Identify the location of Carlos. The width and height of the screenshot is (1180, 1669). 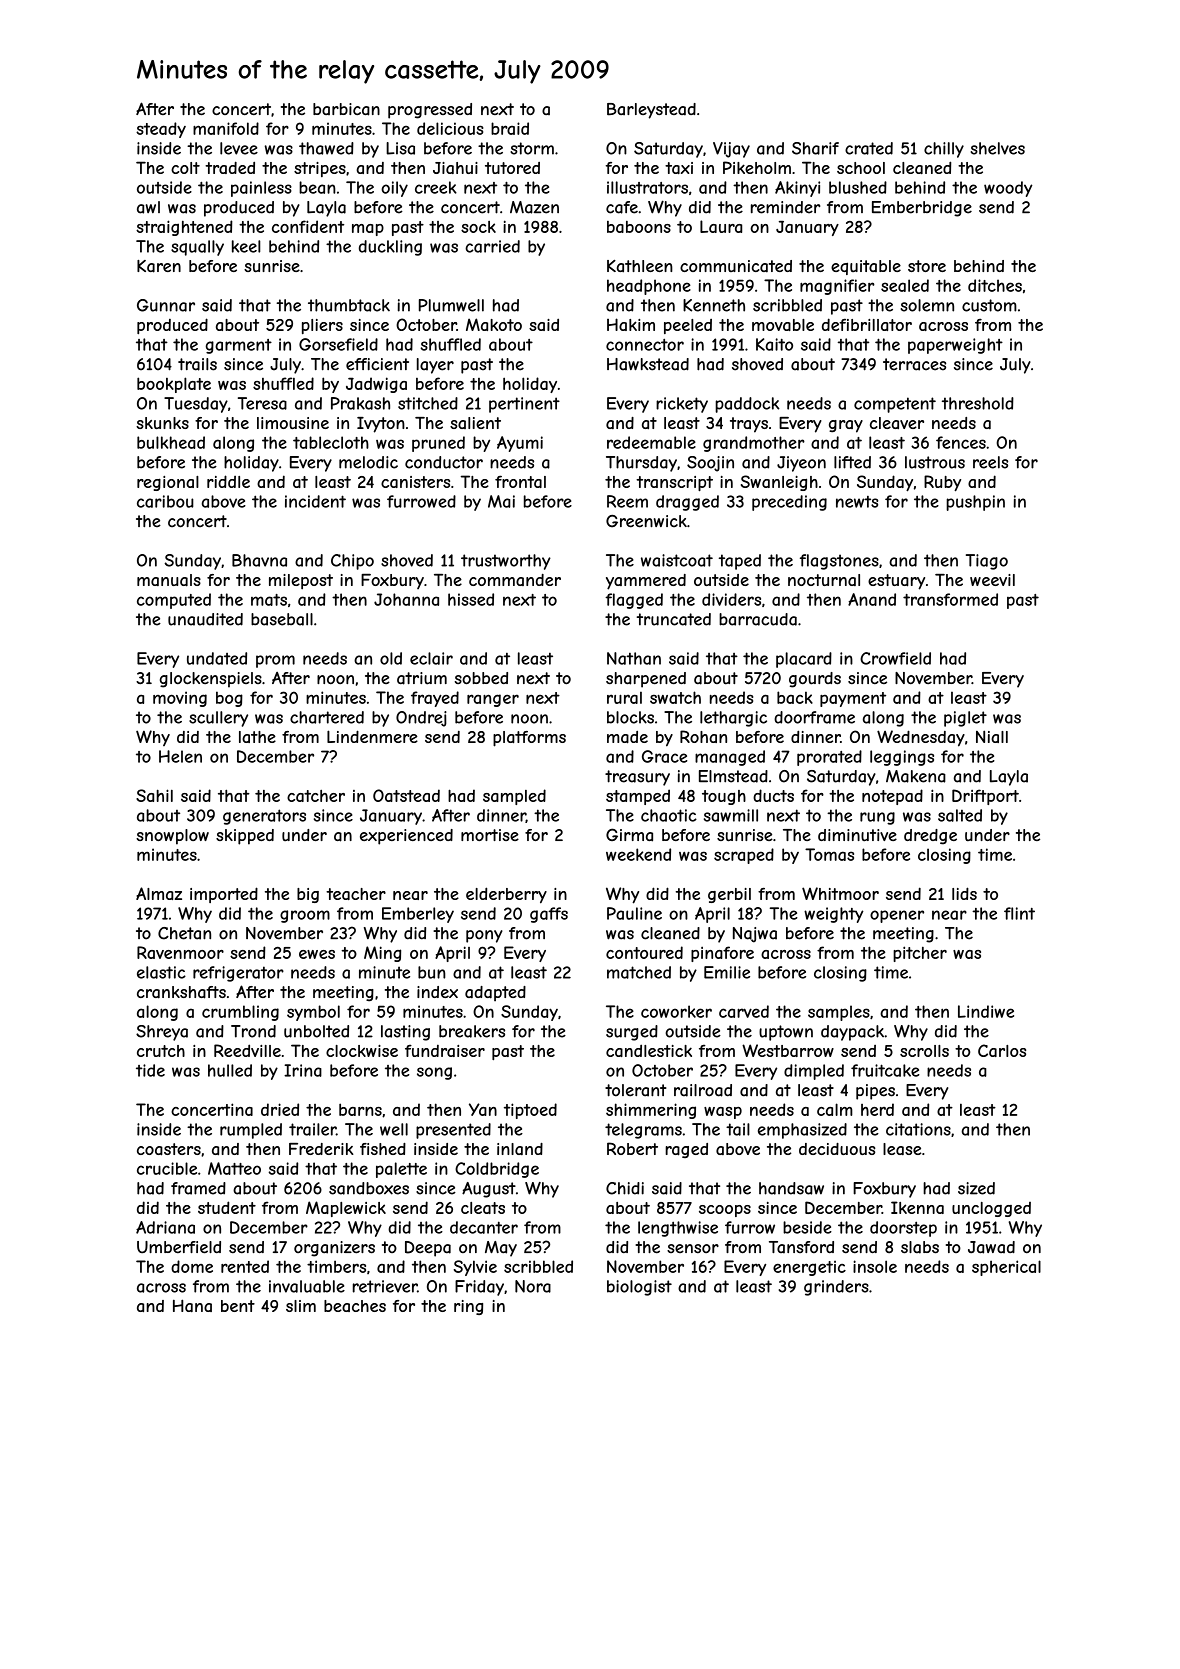
(1002, 1050).
